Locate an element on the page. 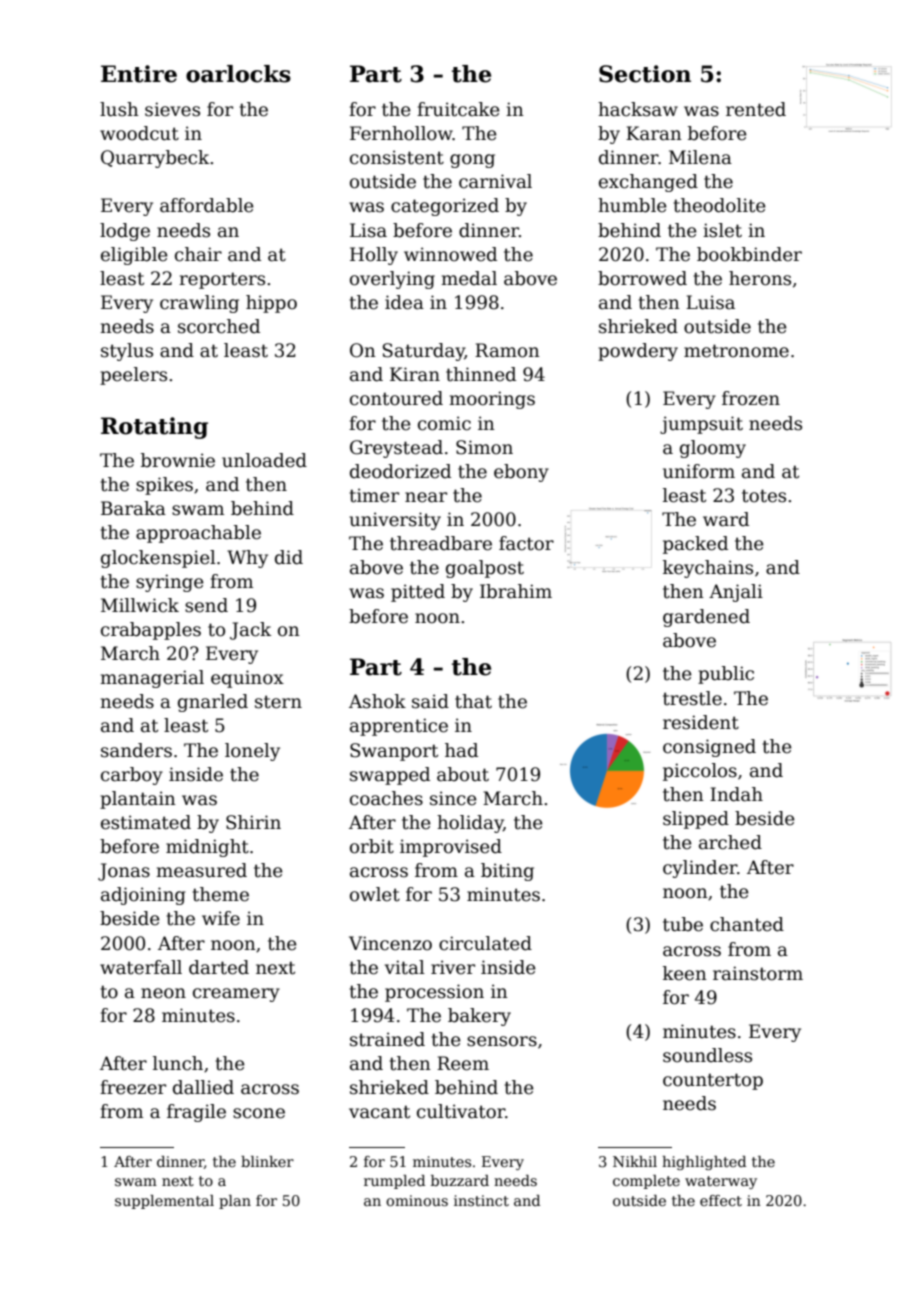 This document has width=908, height=1316. idea is located at coordinates (404, 302).
